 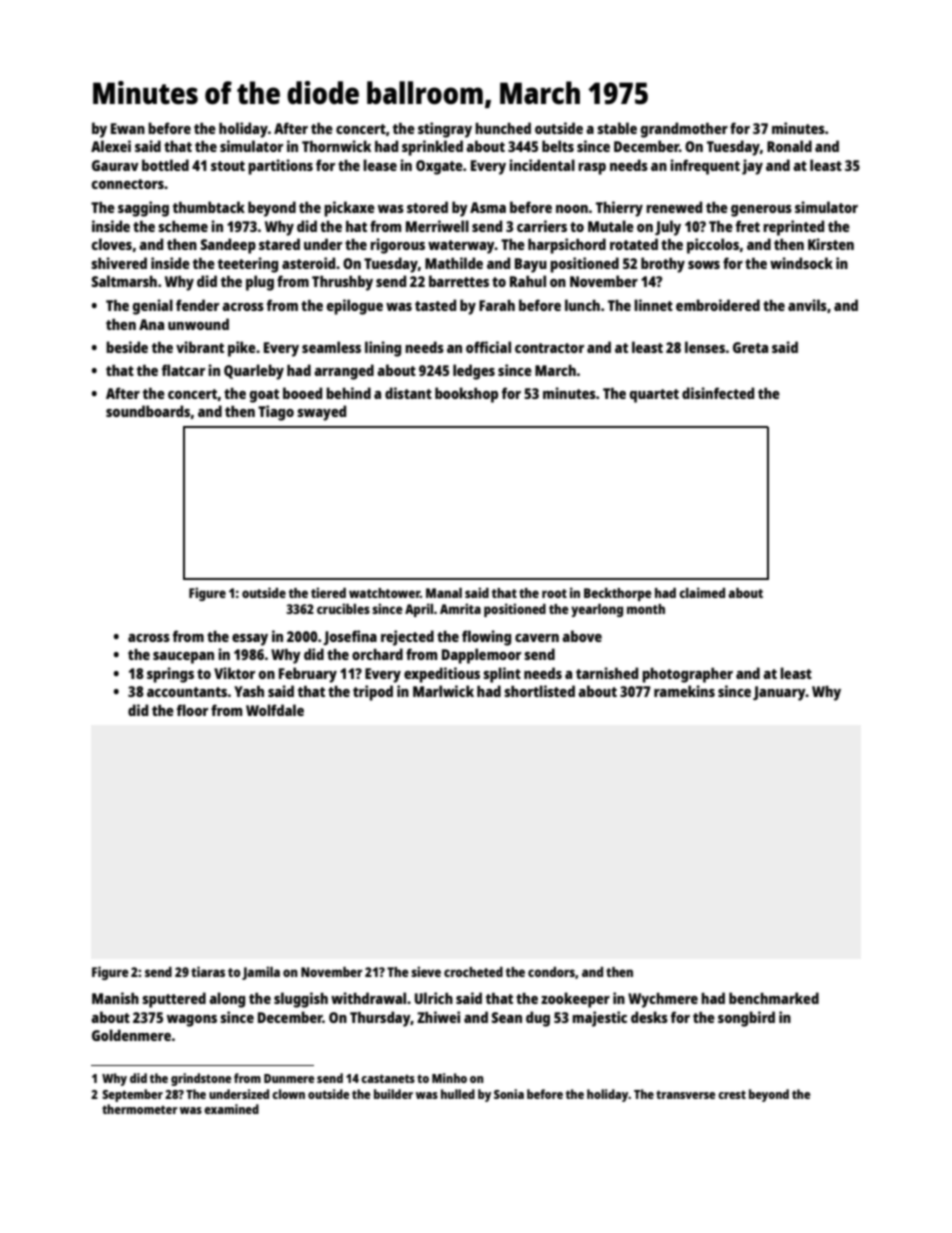 What do you see at coordinates (192, 710) in the document?
I see `floor` at bounding box center [192, 710].
